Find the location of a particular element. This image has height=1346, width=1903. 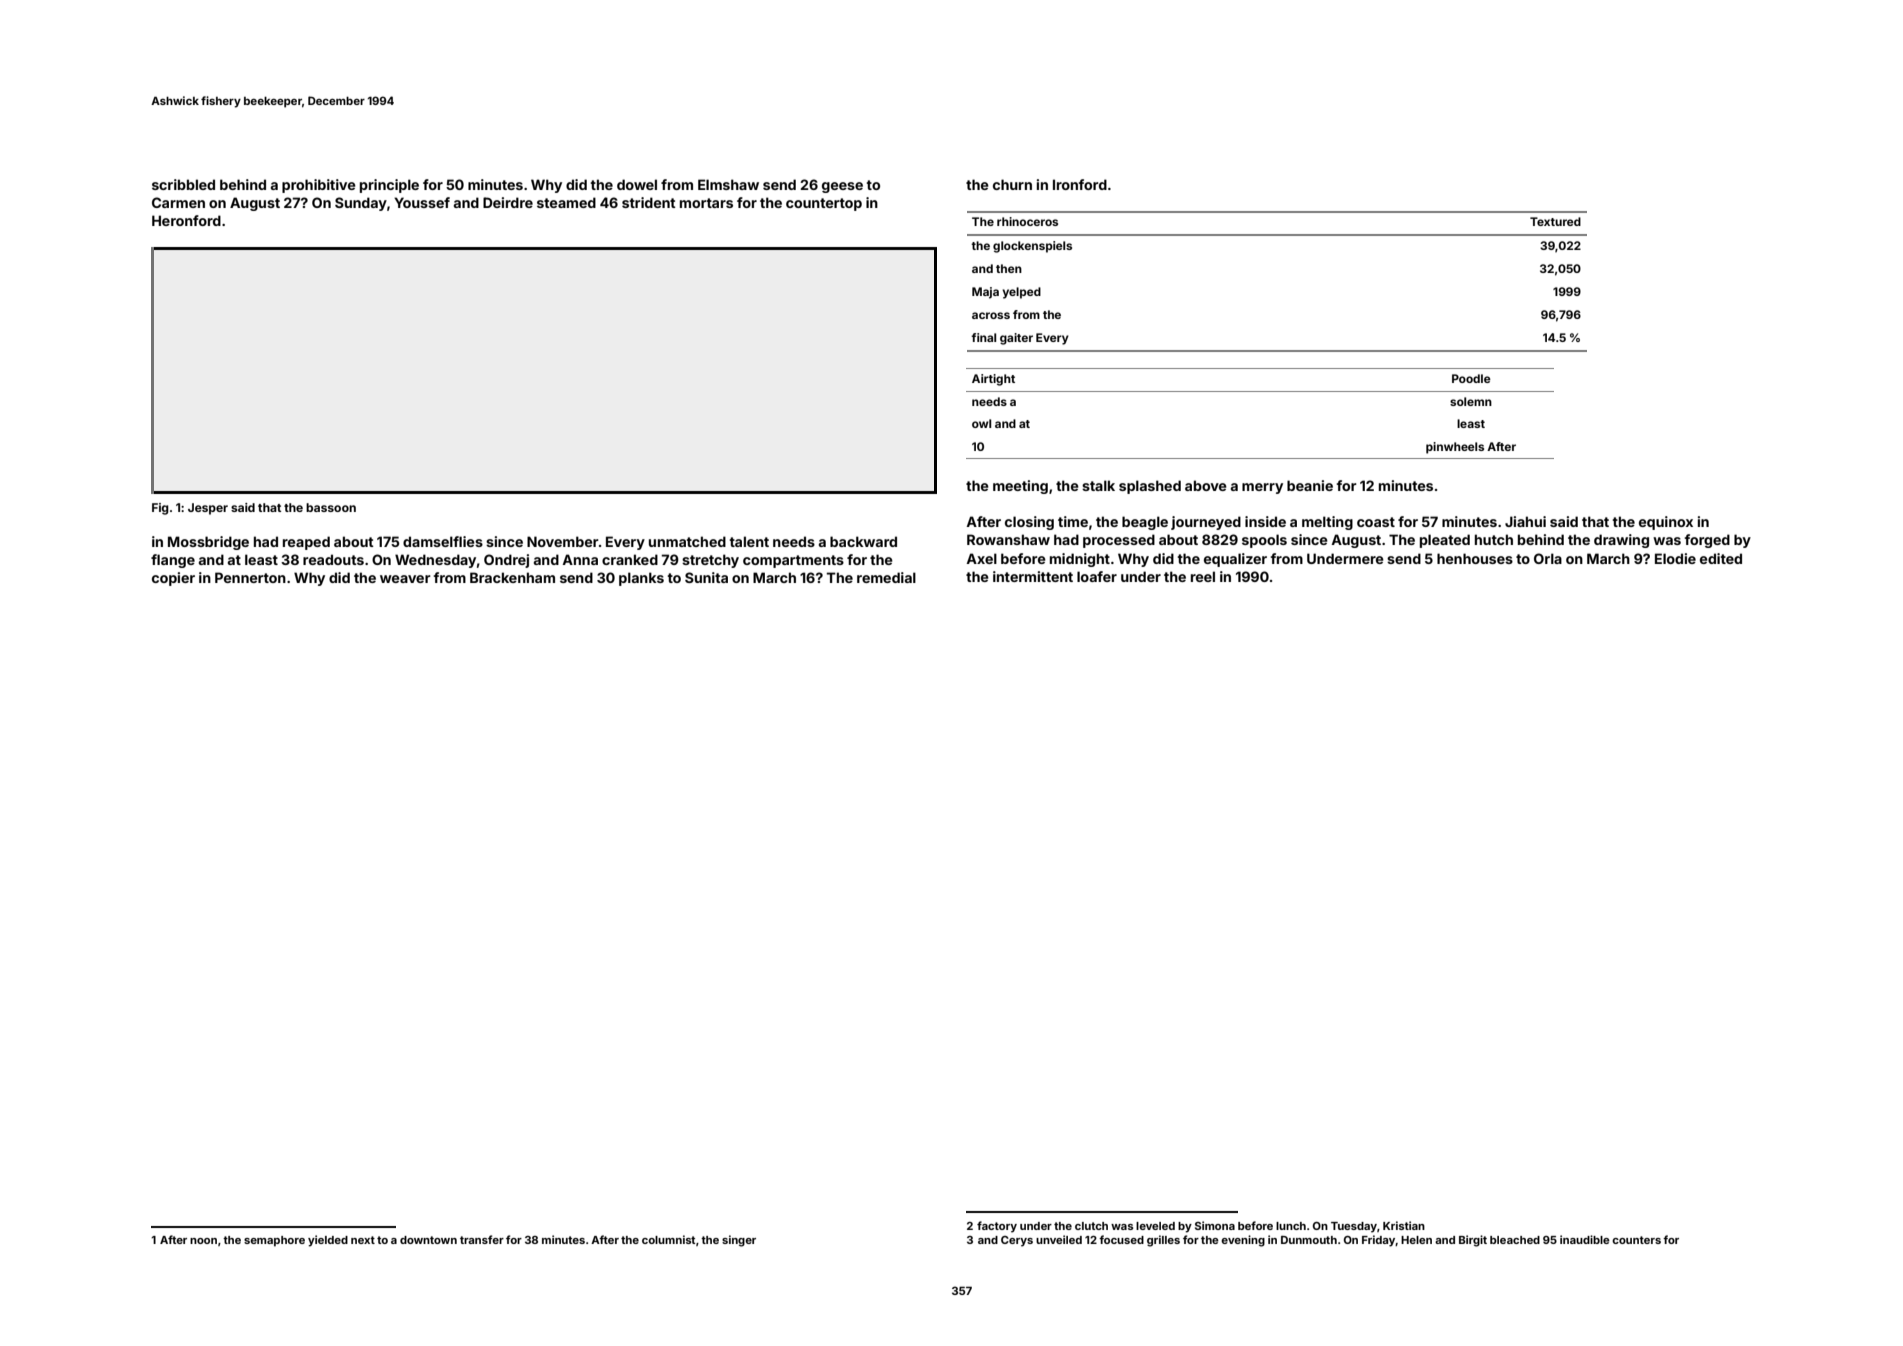

downtown is located at coordinates (428, 1240).
